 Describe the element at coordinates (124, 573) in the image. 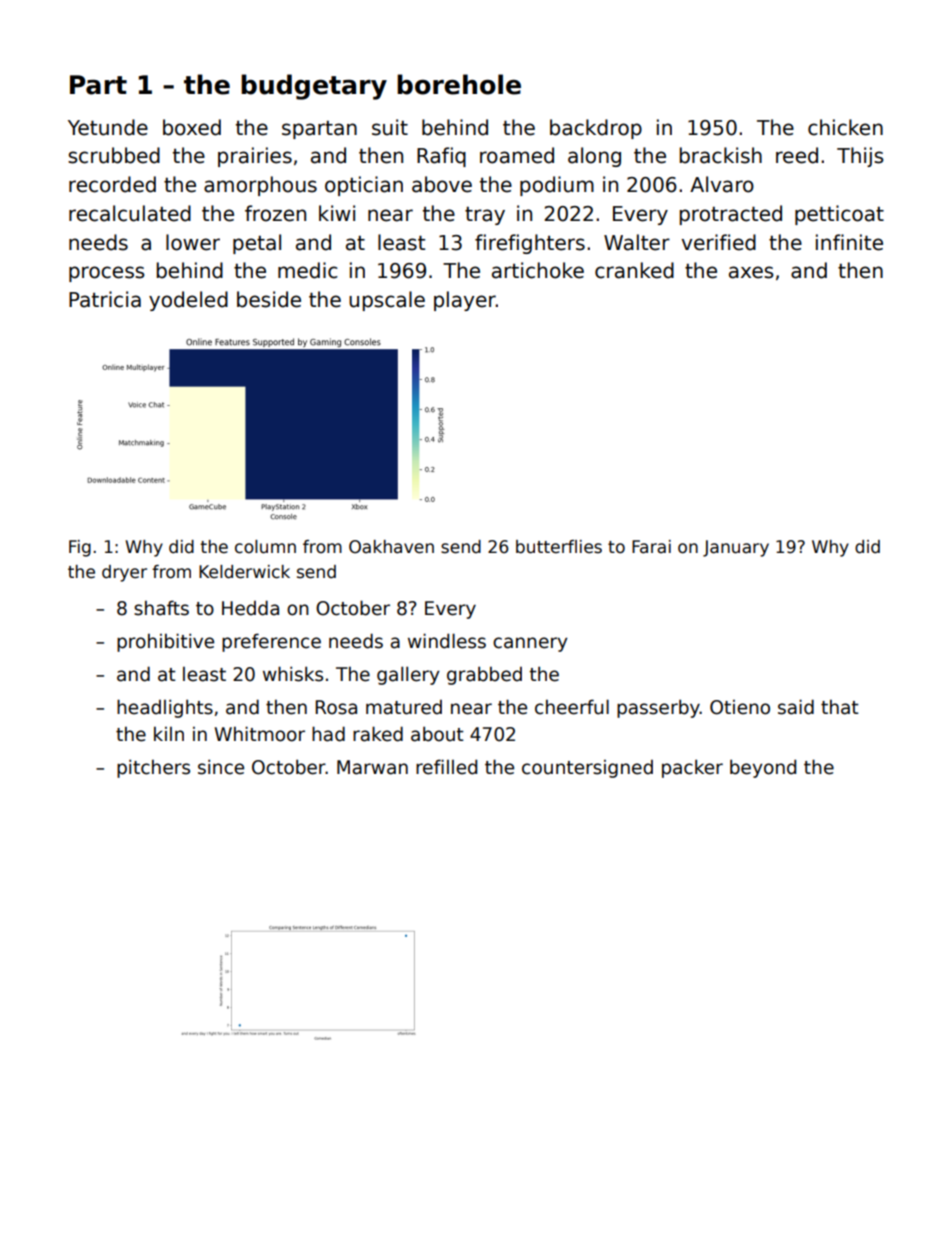

I see `dryer` at that location.
